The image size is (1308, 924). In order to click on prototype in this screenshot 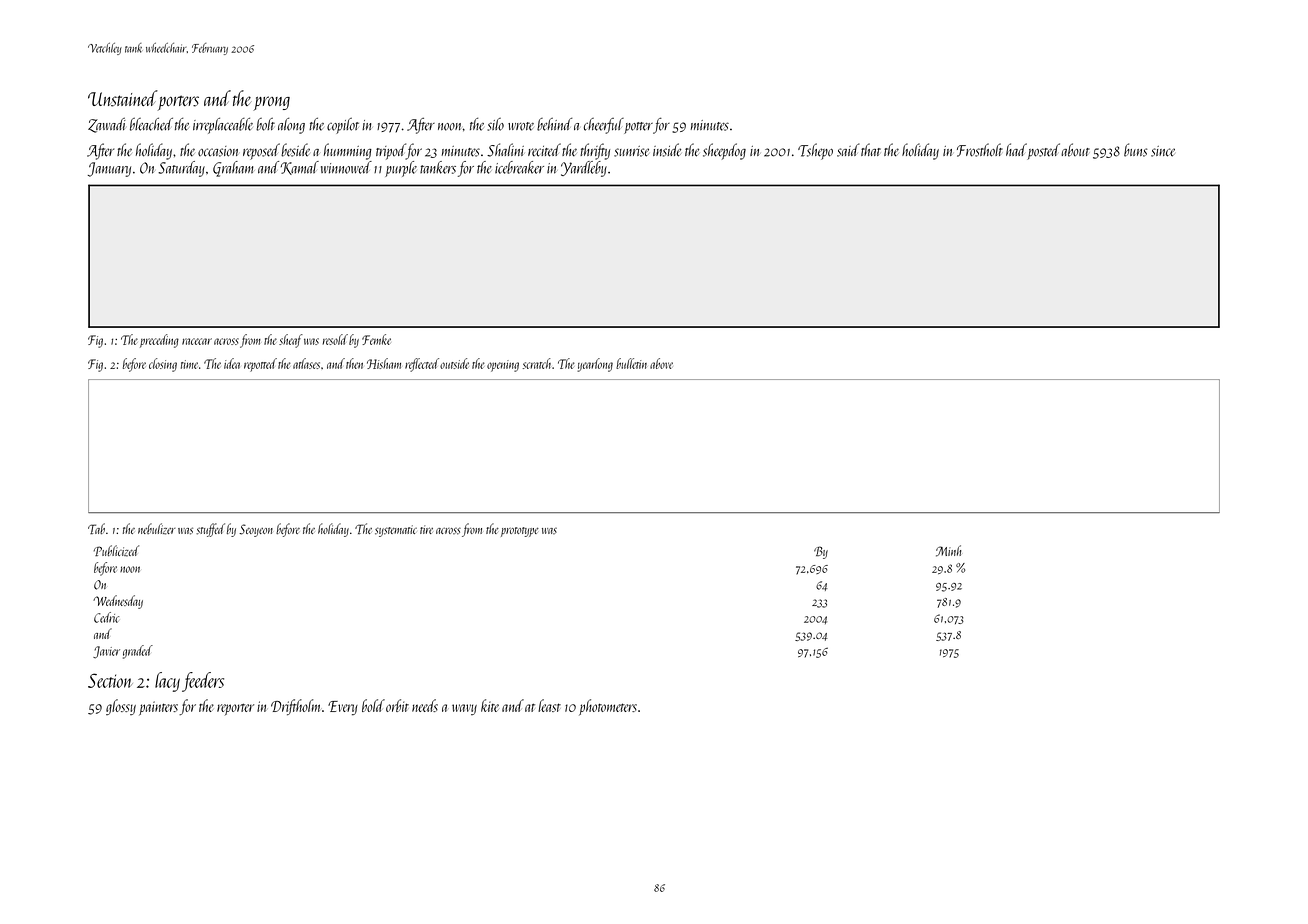, I will do `click(520, 532)`.
